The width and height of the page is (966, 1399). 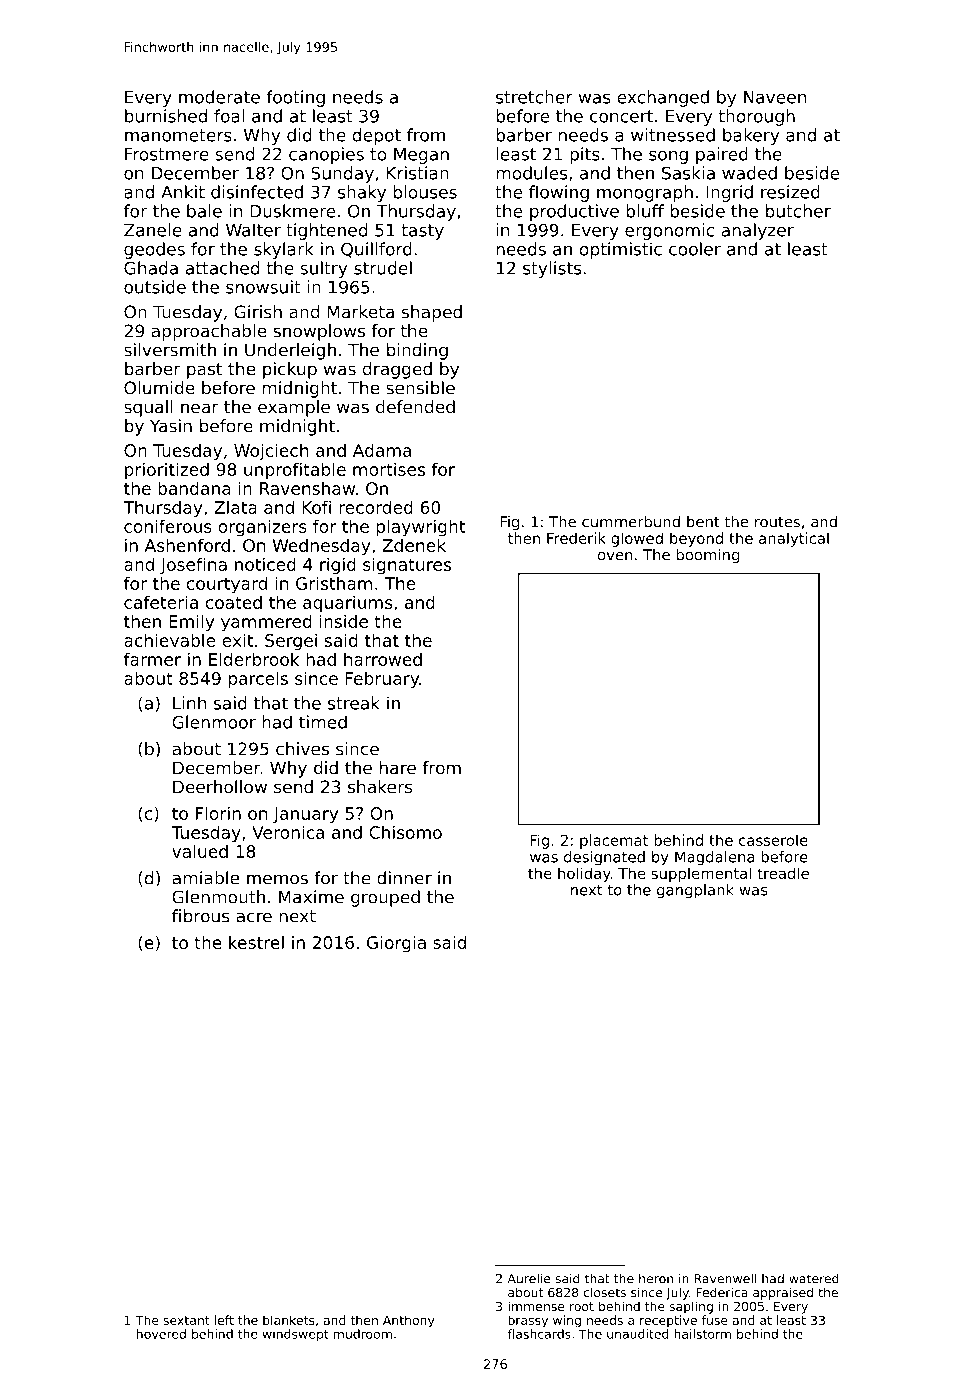 I want to click on left, so click(x=224, y=1320).
